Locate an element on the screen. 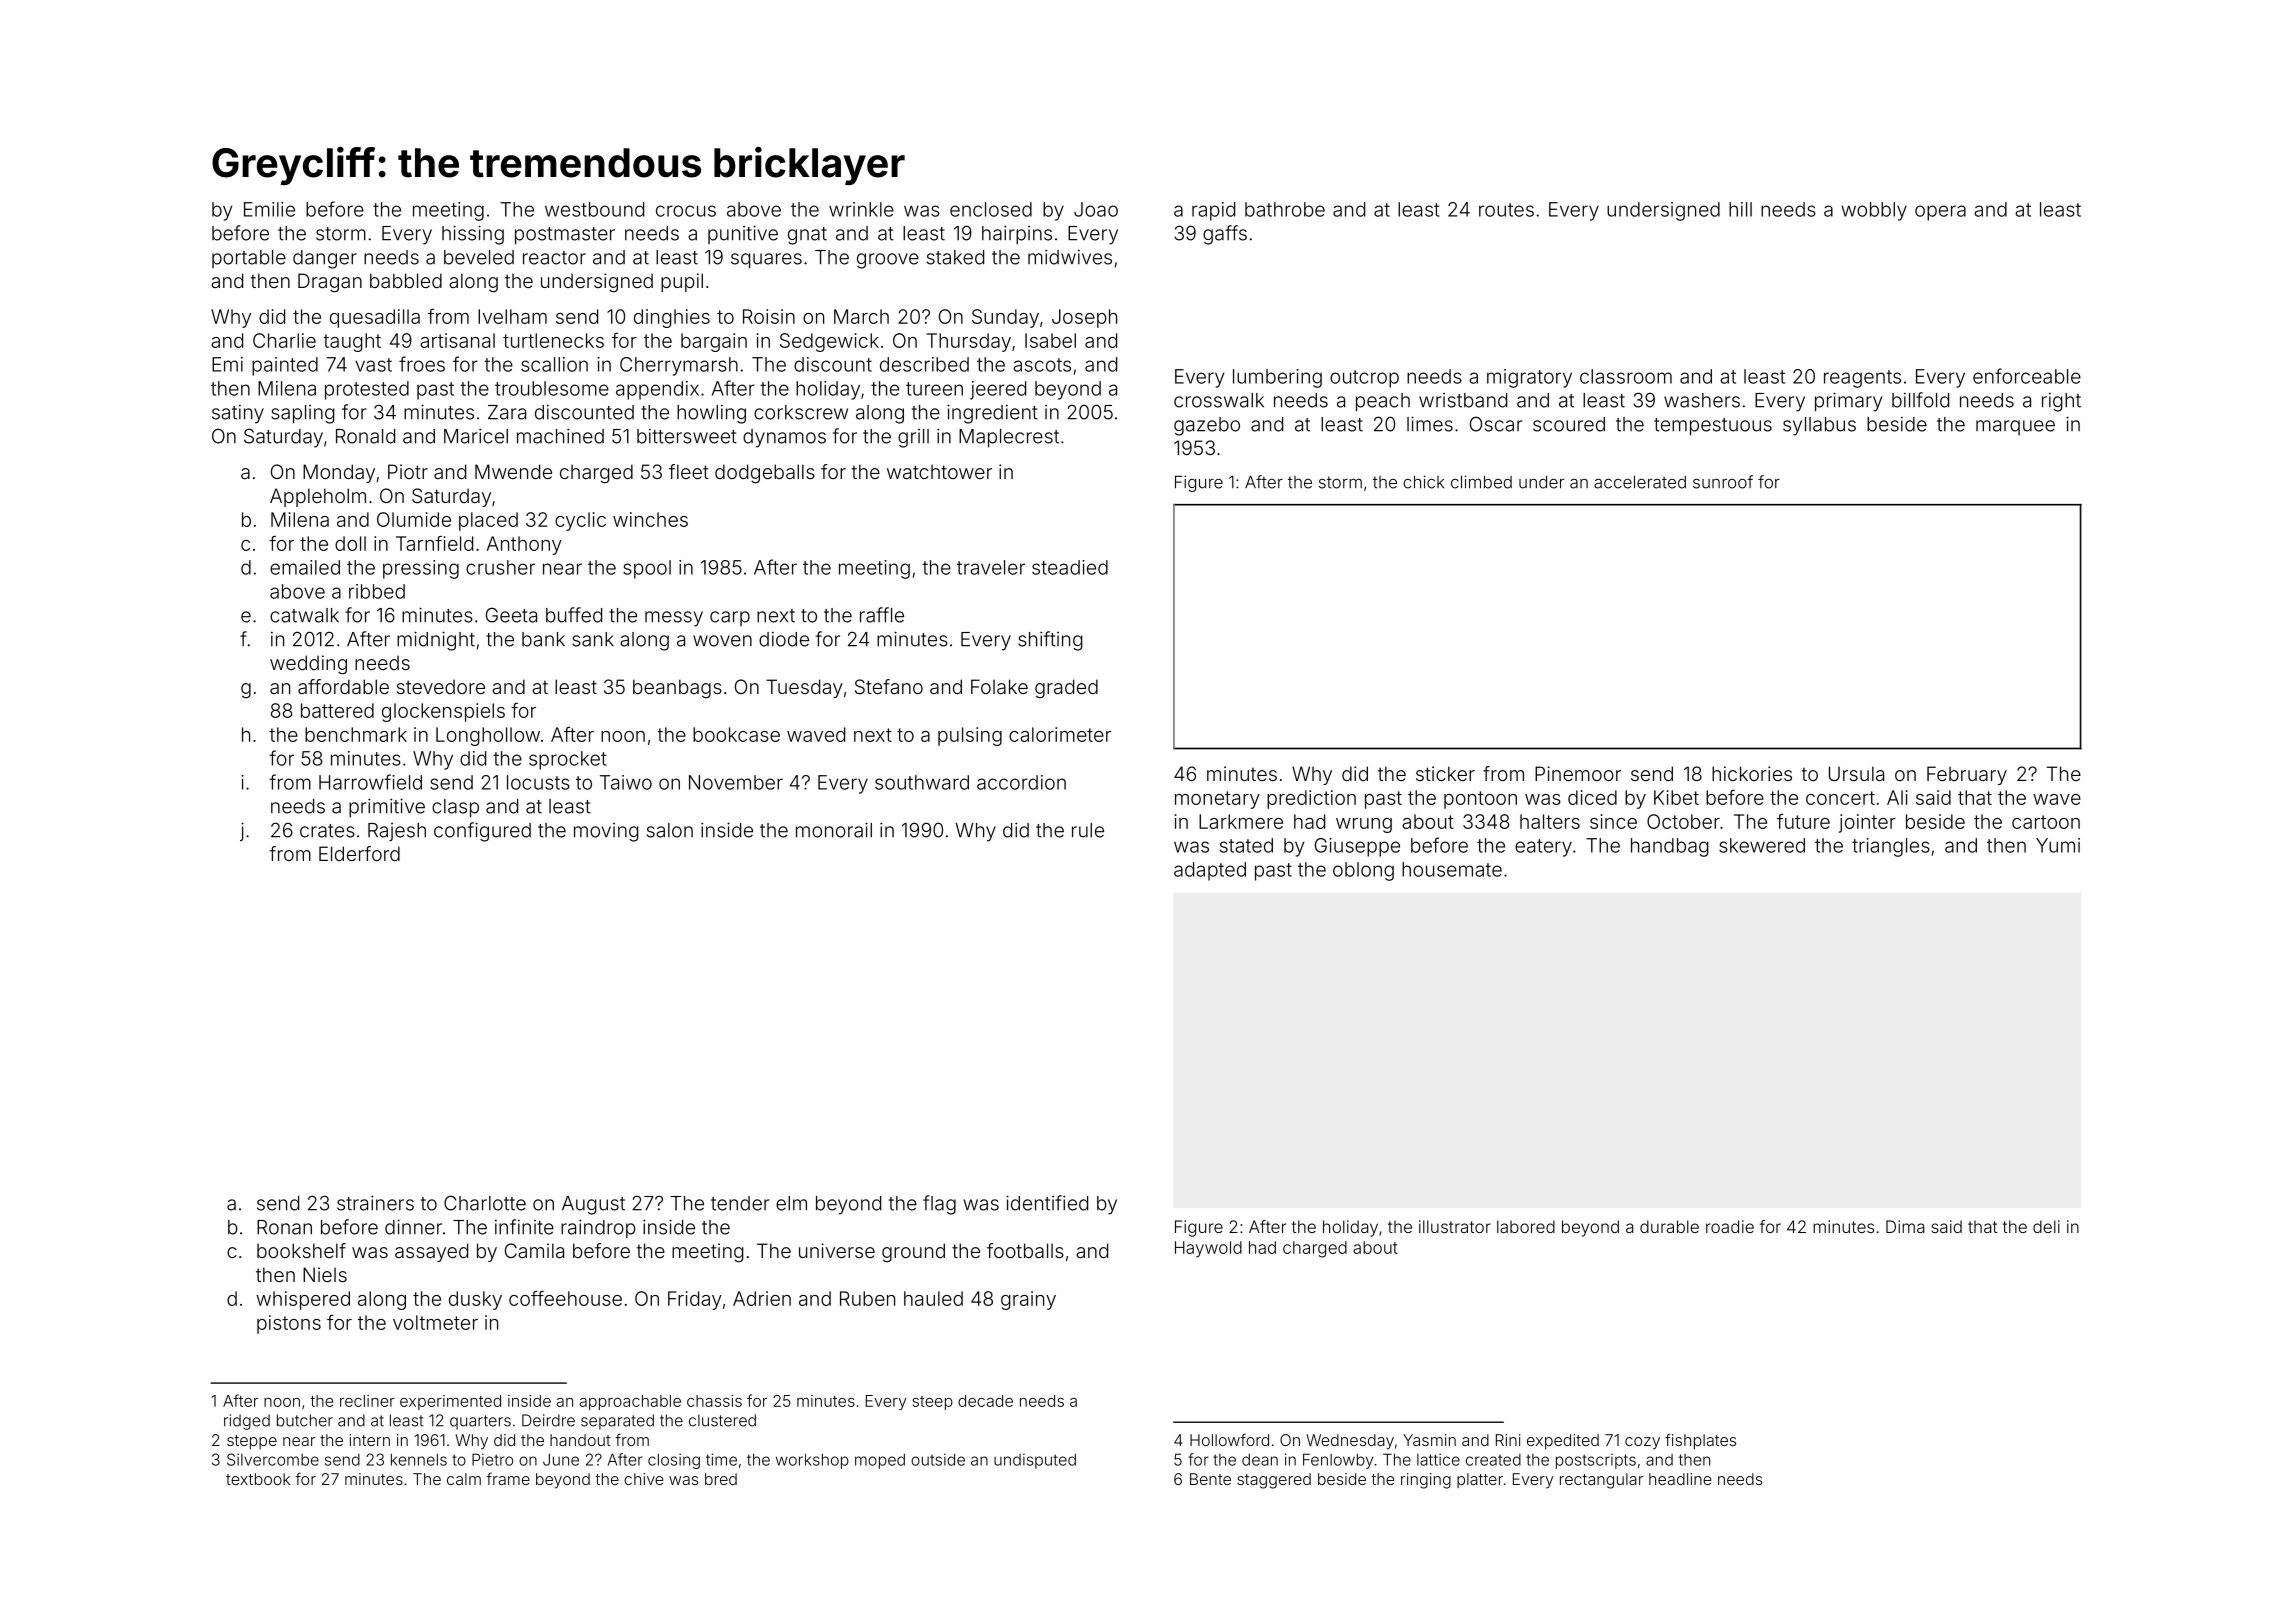 The height and width of the screenshot is (1620, 2292). deli is located at coordinates (2046, 1226).
